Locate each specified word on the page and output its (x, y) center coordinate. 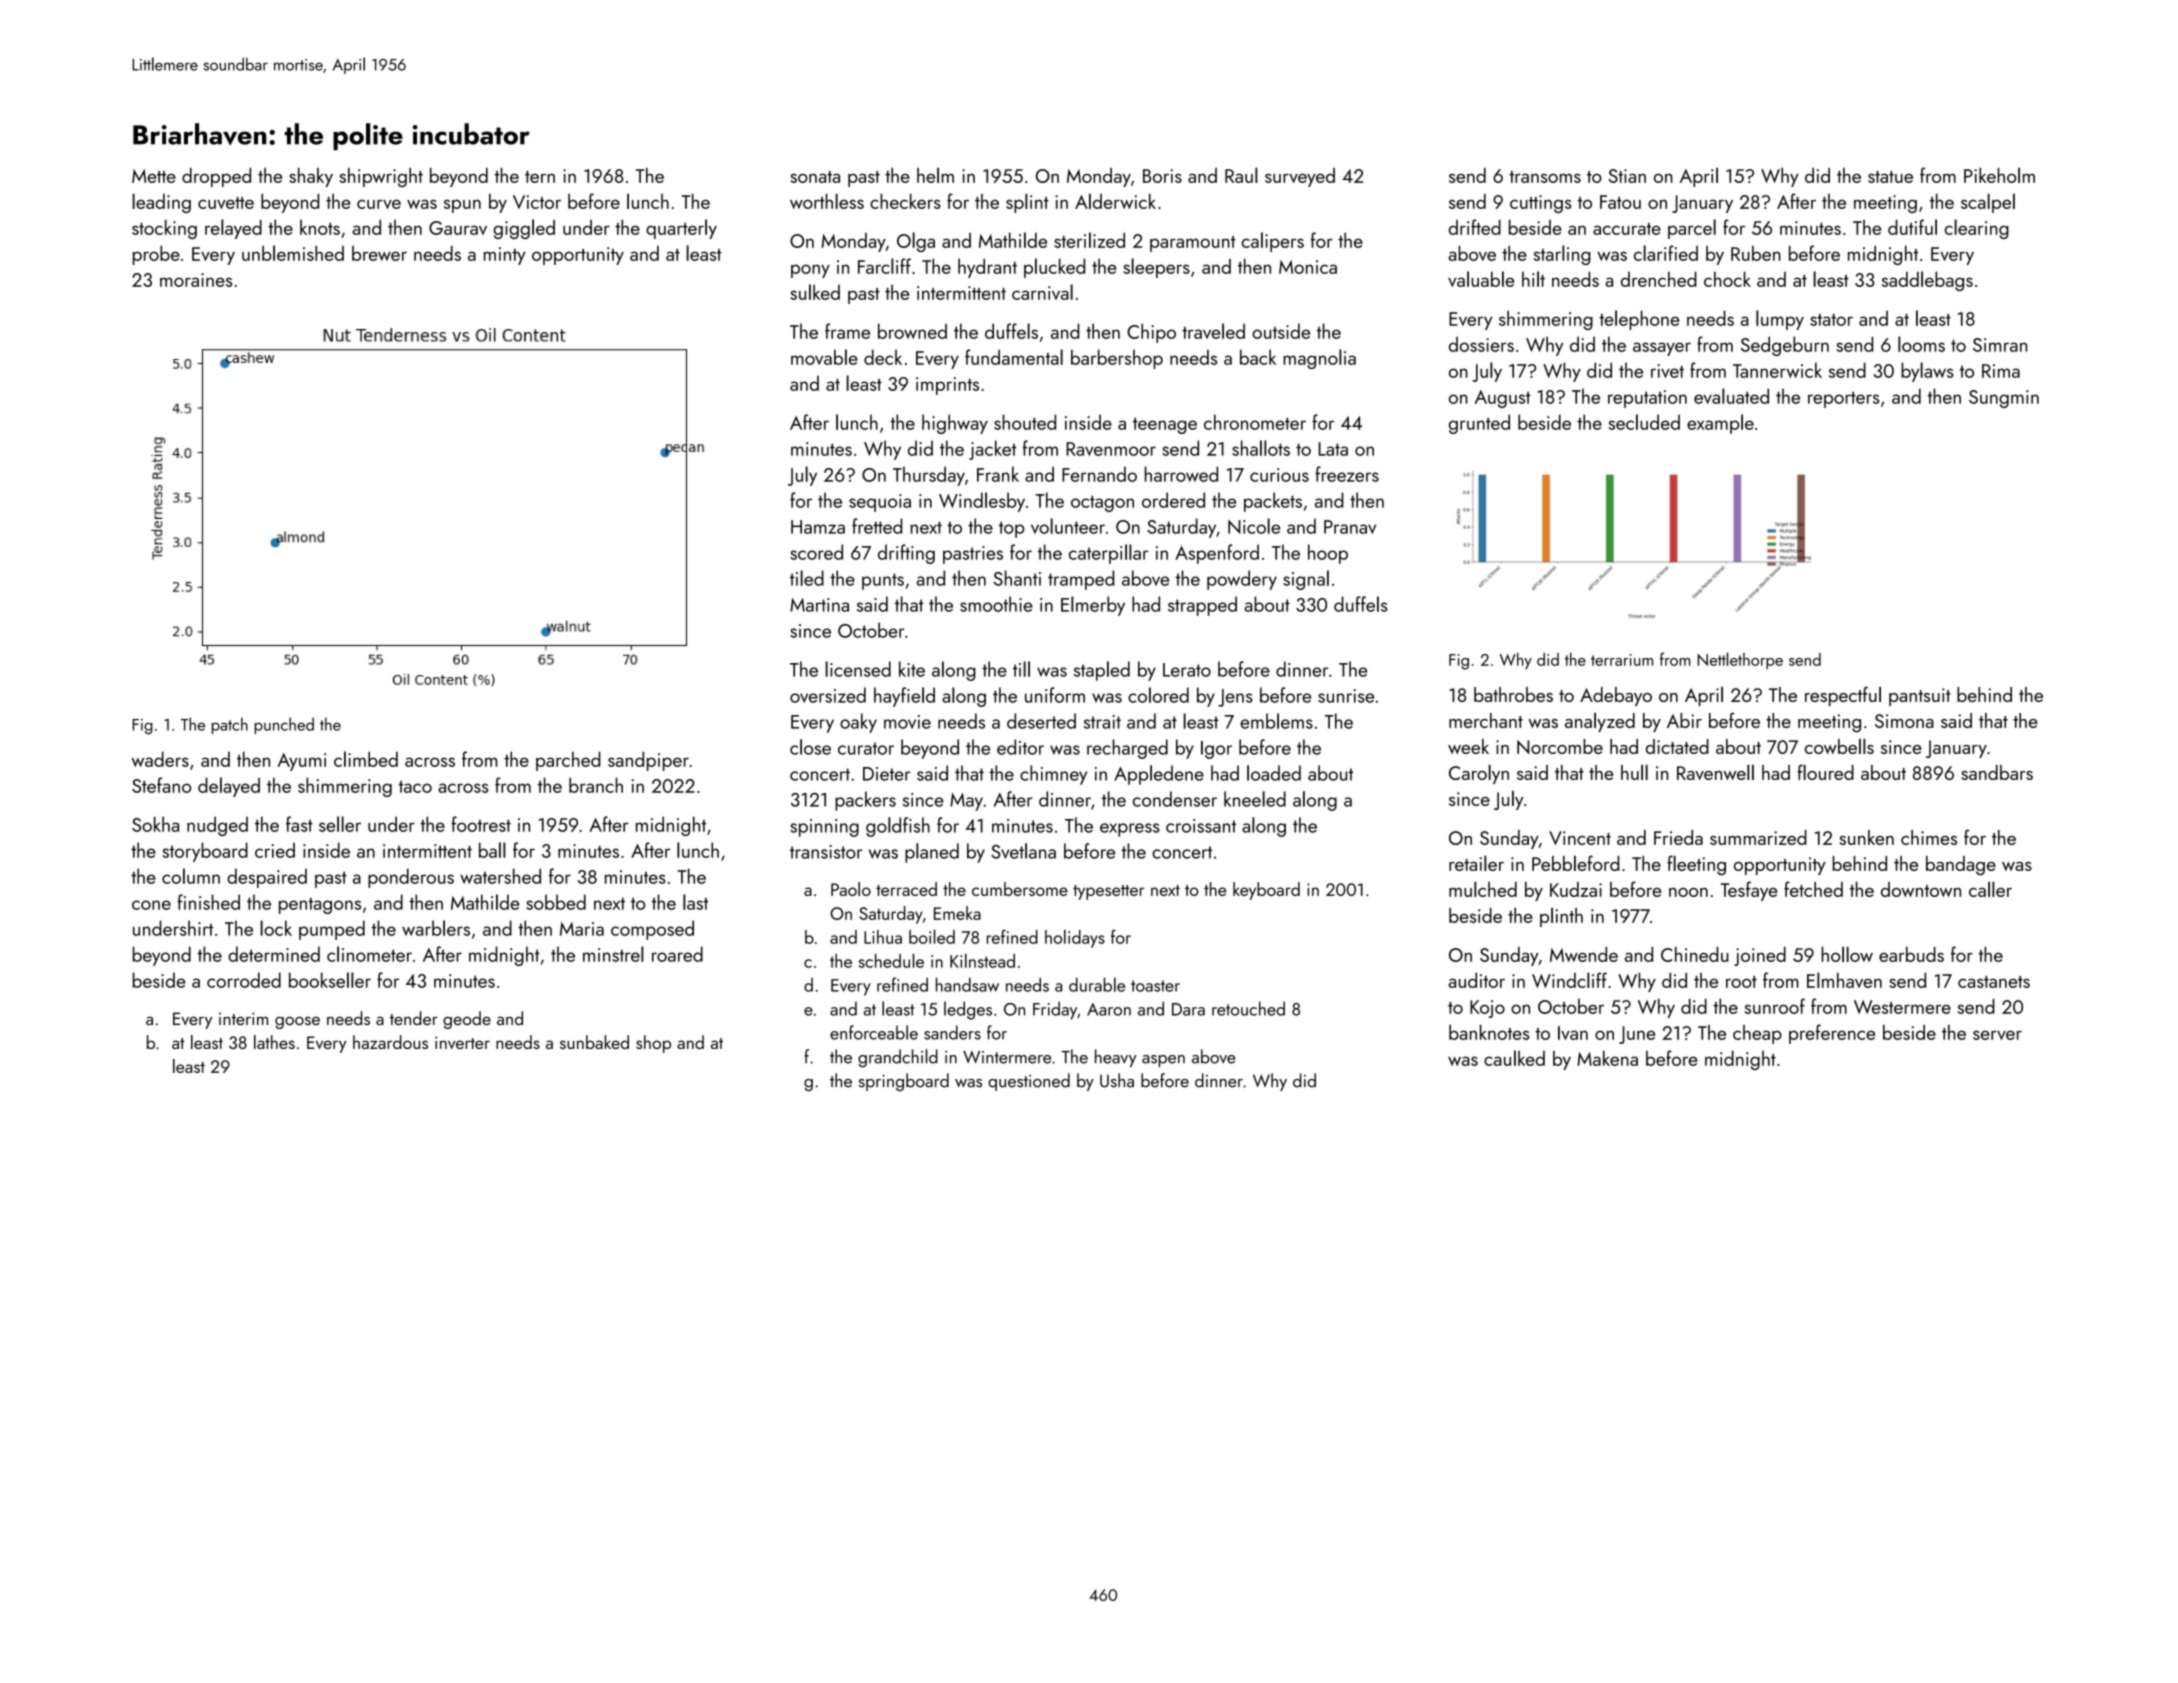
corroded (244, 980)
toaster (1155, 986)
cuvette (226, 203)
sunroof (1775, 1006)
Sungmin (2004, 399)
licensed (858, 669)
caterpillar (1108, 554)
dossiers (1481, 344)
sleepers (1156, 268)
